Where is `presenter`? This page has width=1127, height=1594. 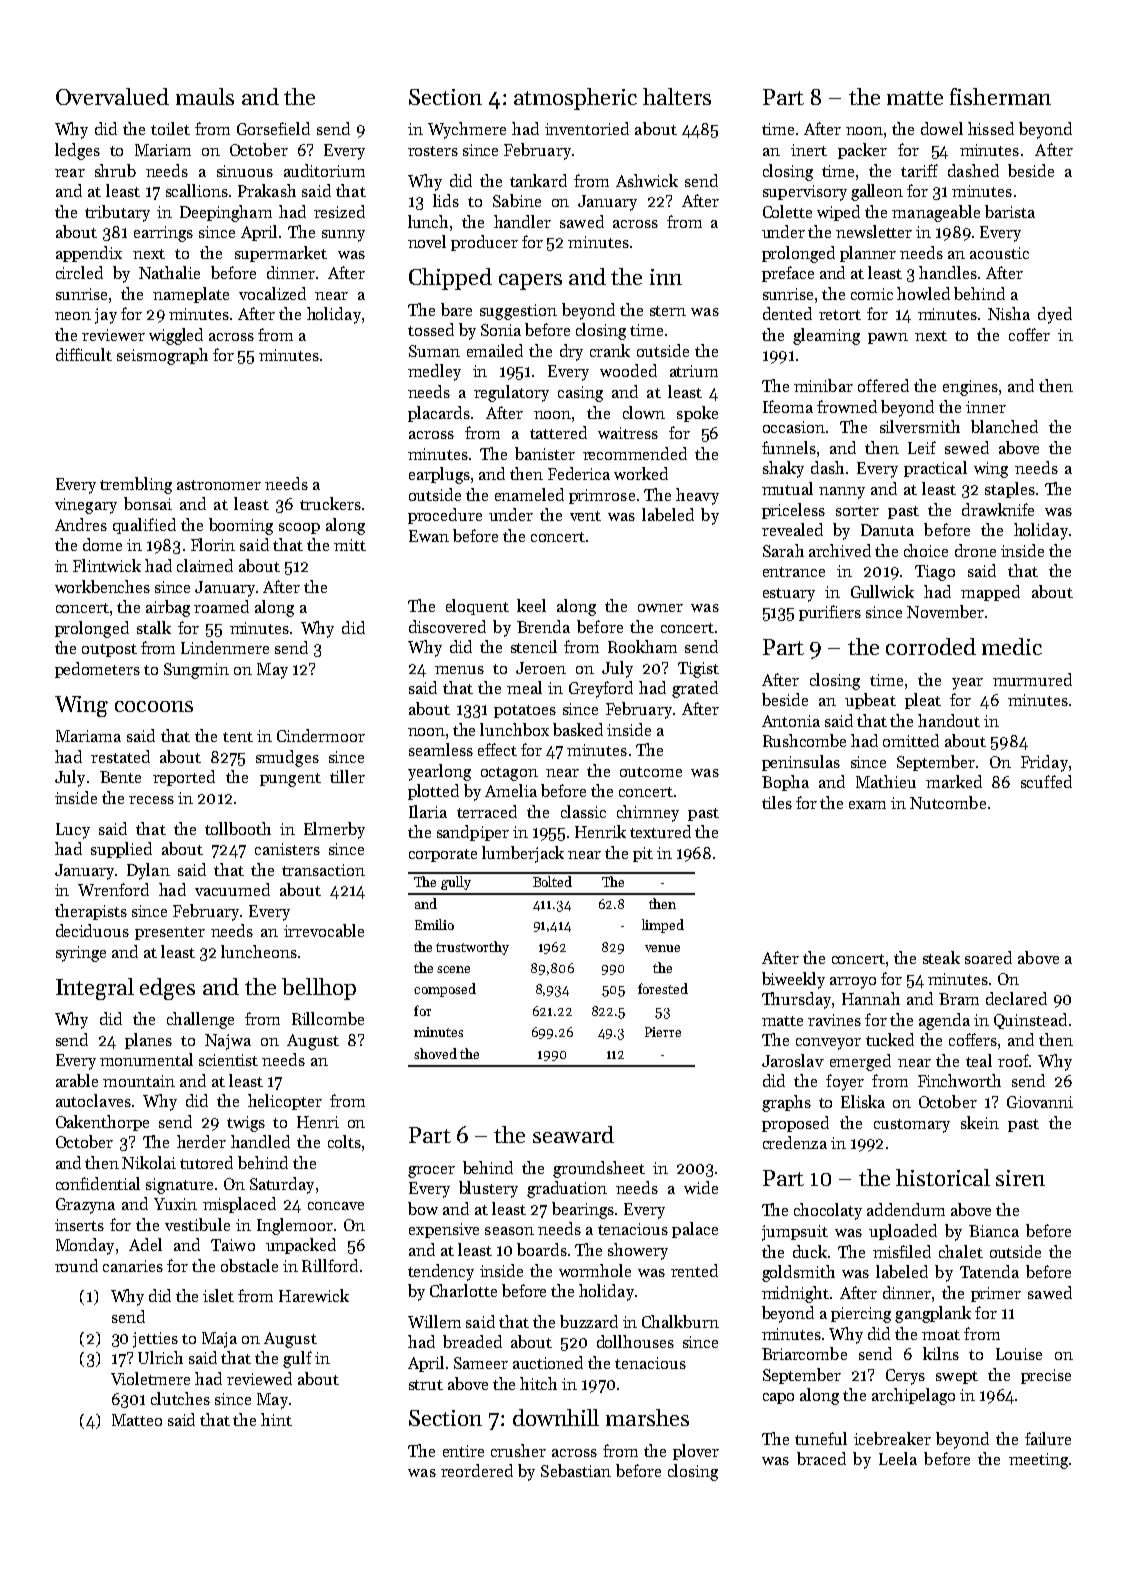 presenter is located at coordinates (170, 933).
